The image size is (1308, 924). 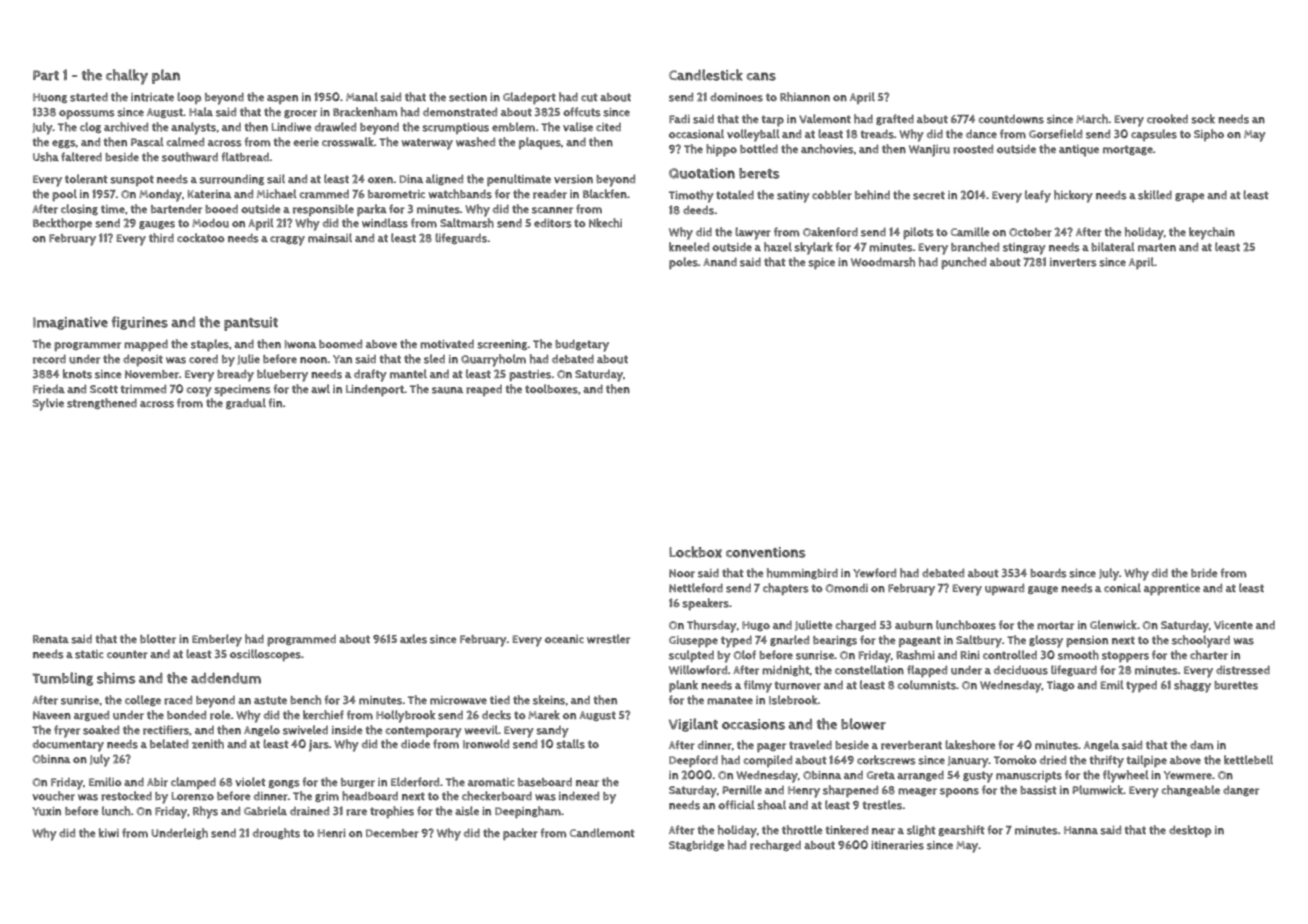 What do you see at coordinates (126, 796) in the screenshot?
I see `restocked` at bounding box center [126, 796].
